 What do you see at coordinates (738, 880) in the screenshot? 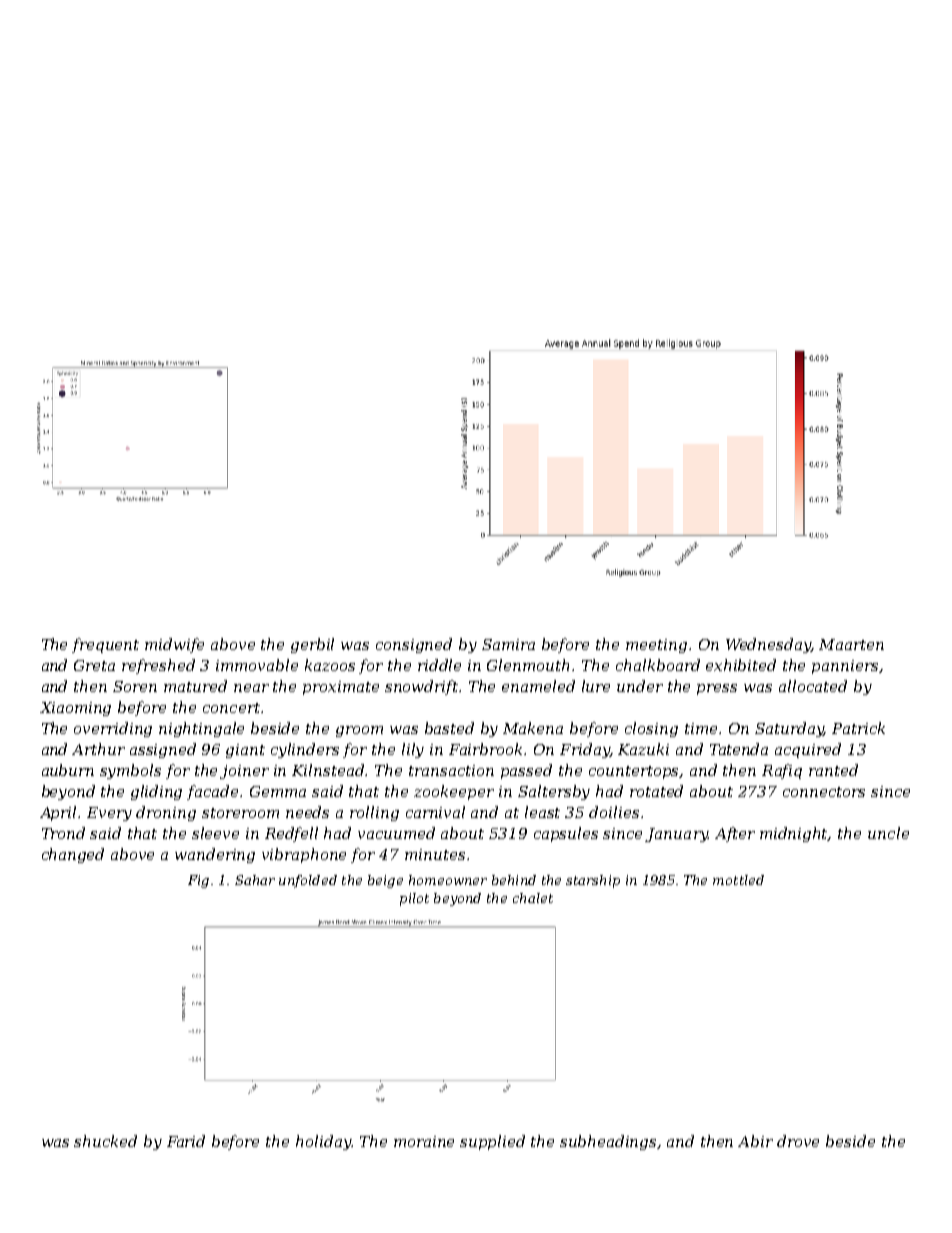
I see `mottled` at bounding box center [738, 880].
